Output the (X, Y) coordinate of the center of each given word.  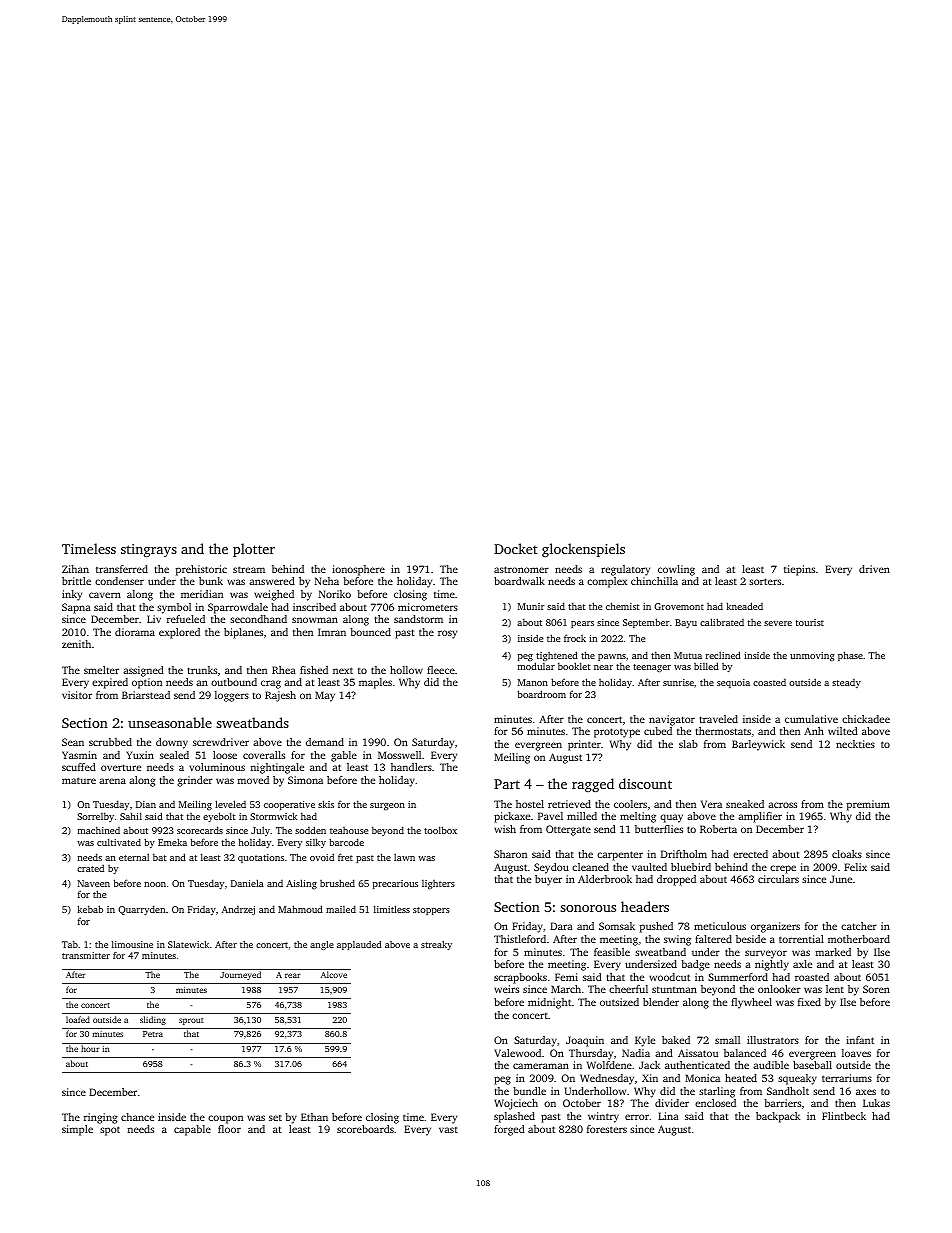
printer (584, 745)
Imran (332, 632)
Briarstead (146, 695)
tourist (810, 622)
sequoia (733, 683)
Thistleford (520, 939)
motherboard (859, 939)
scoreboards (365, 1129)
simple (77, 1130)
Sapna (76, 608)
